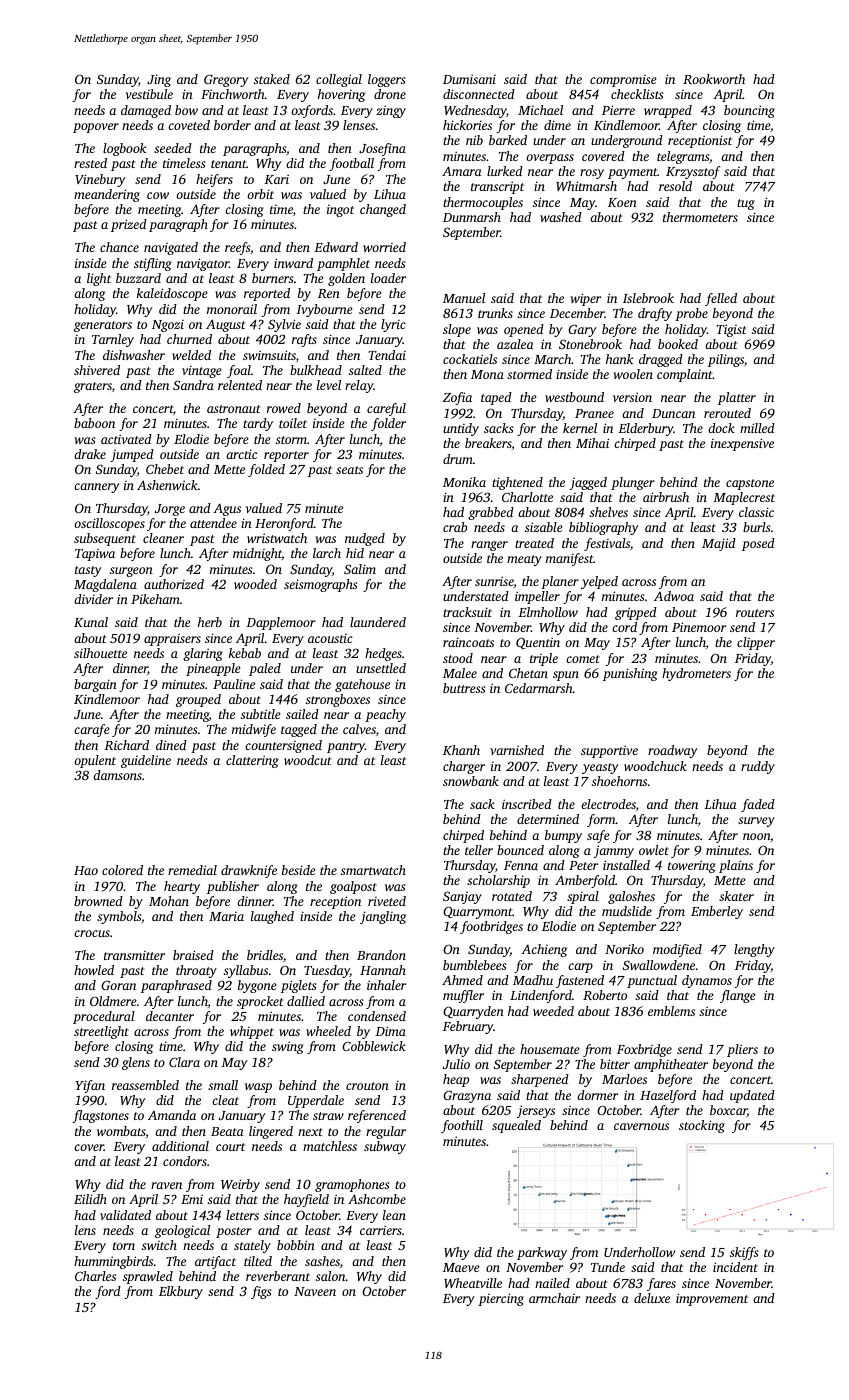  Describe the element at coordinates (331, 1276) in the screenshot. I see `salon` at that location.
